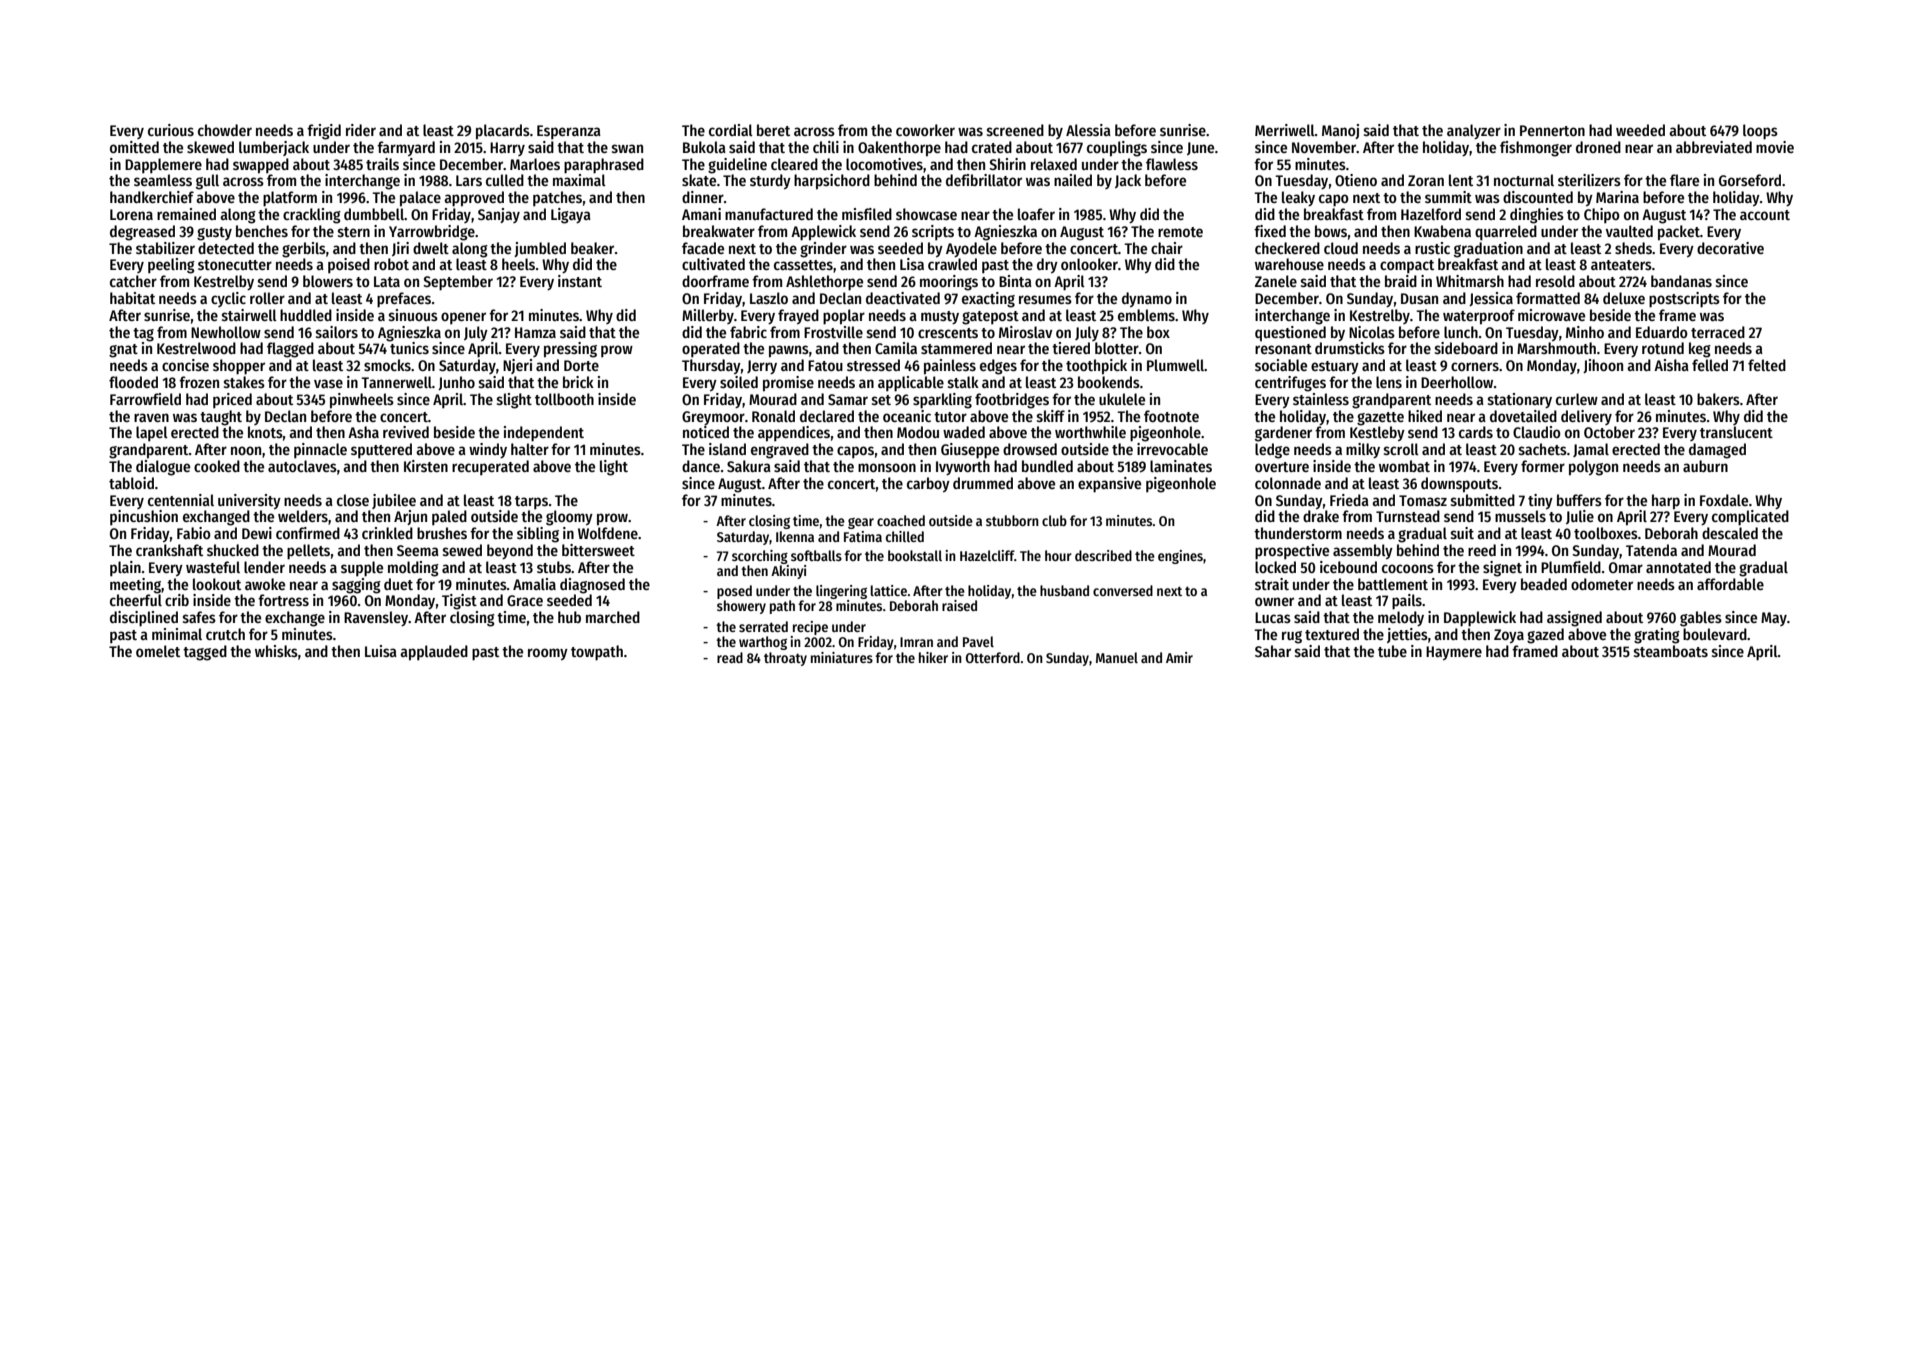  Describe the element at coordinates (134, 147) in the page. I see `omitted` at that location.
